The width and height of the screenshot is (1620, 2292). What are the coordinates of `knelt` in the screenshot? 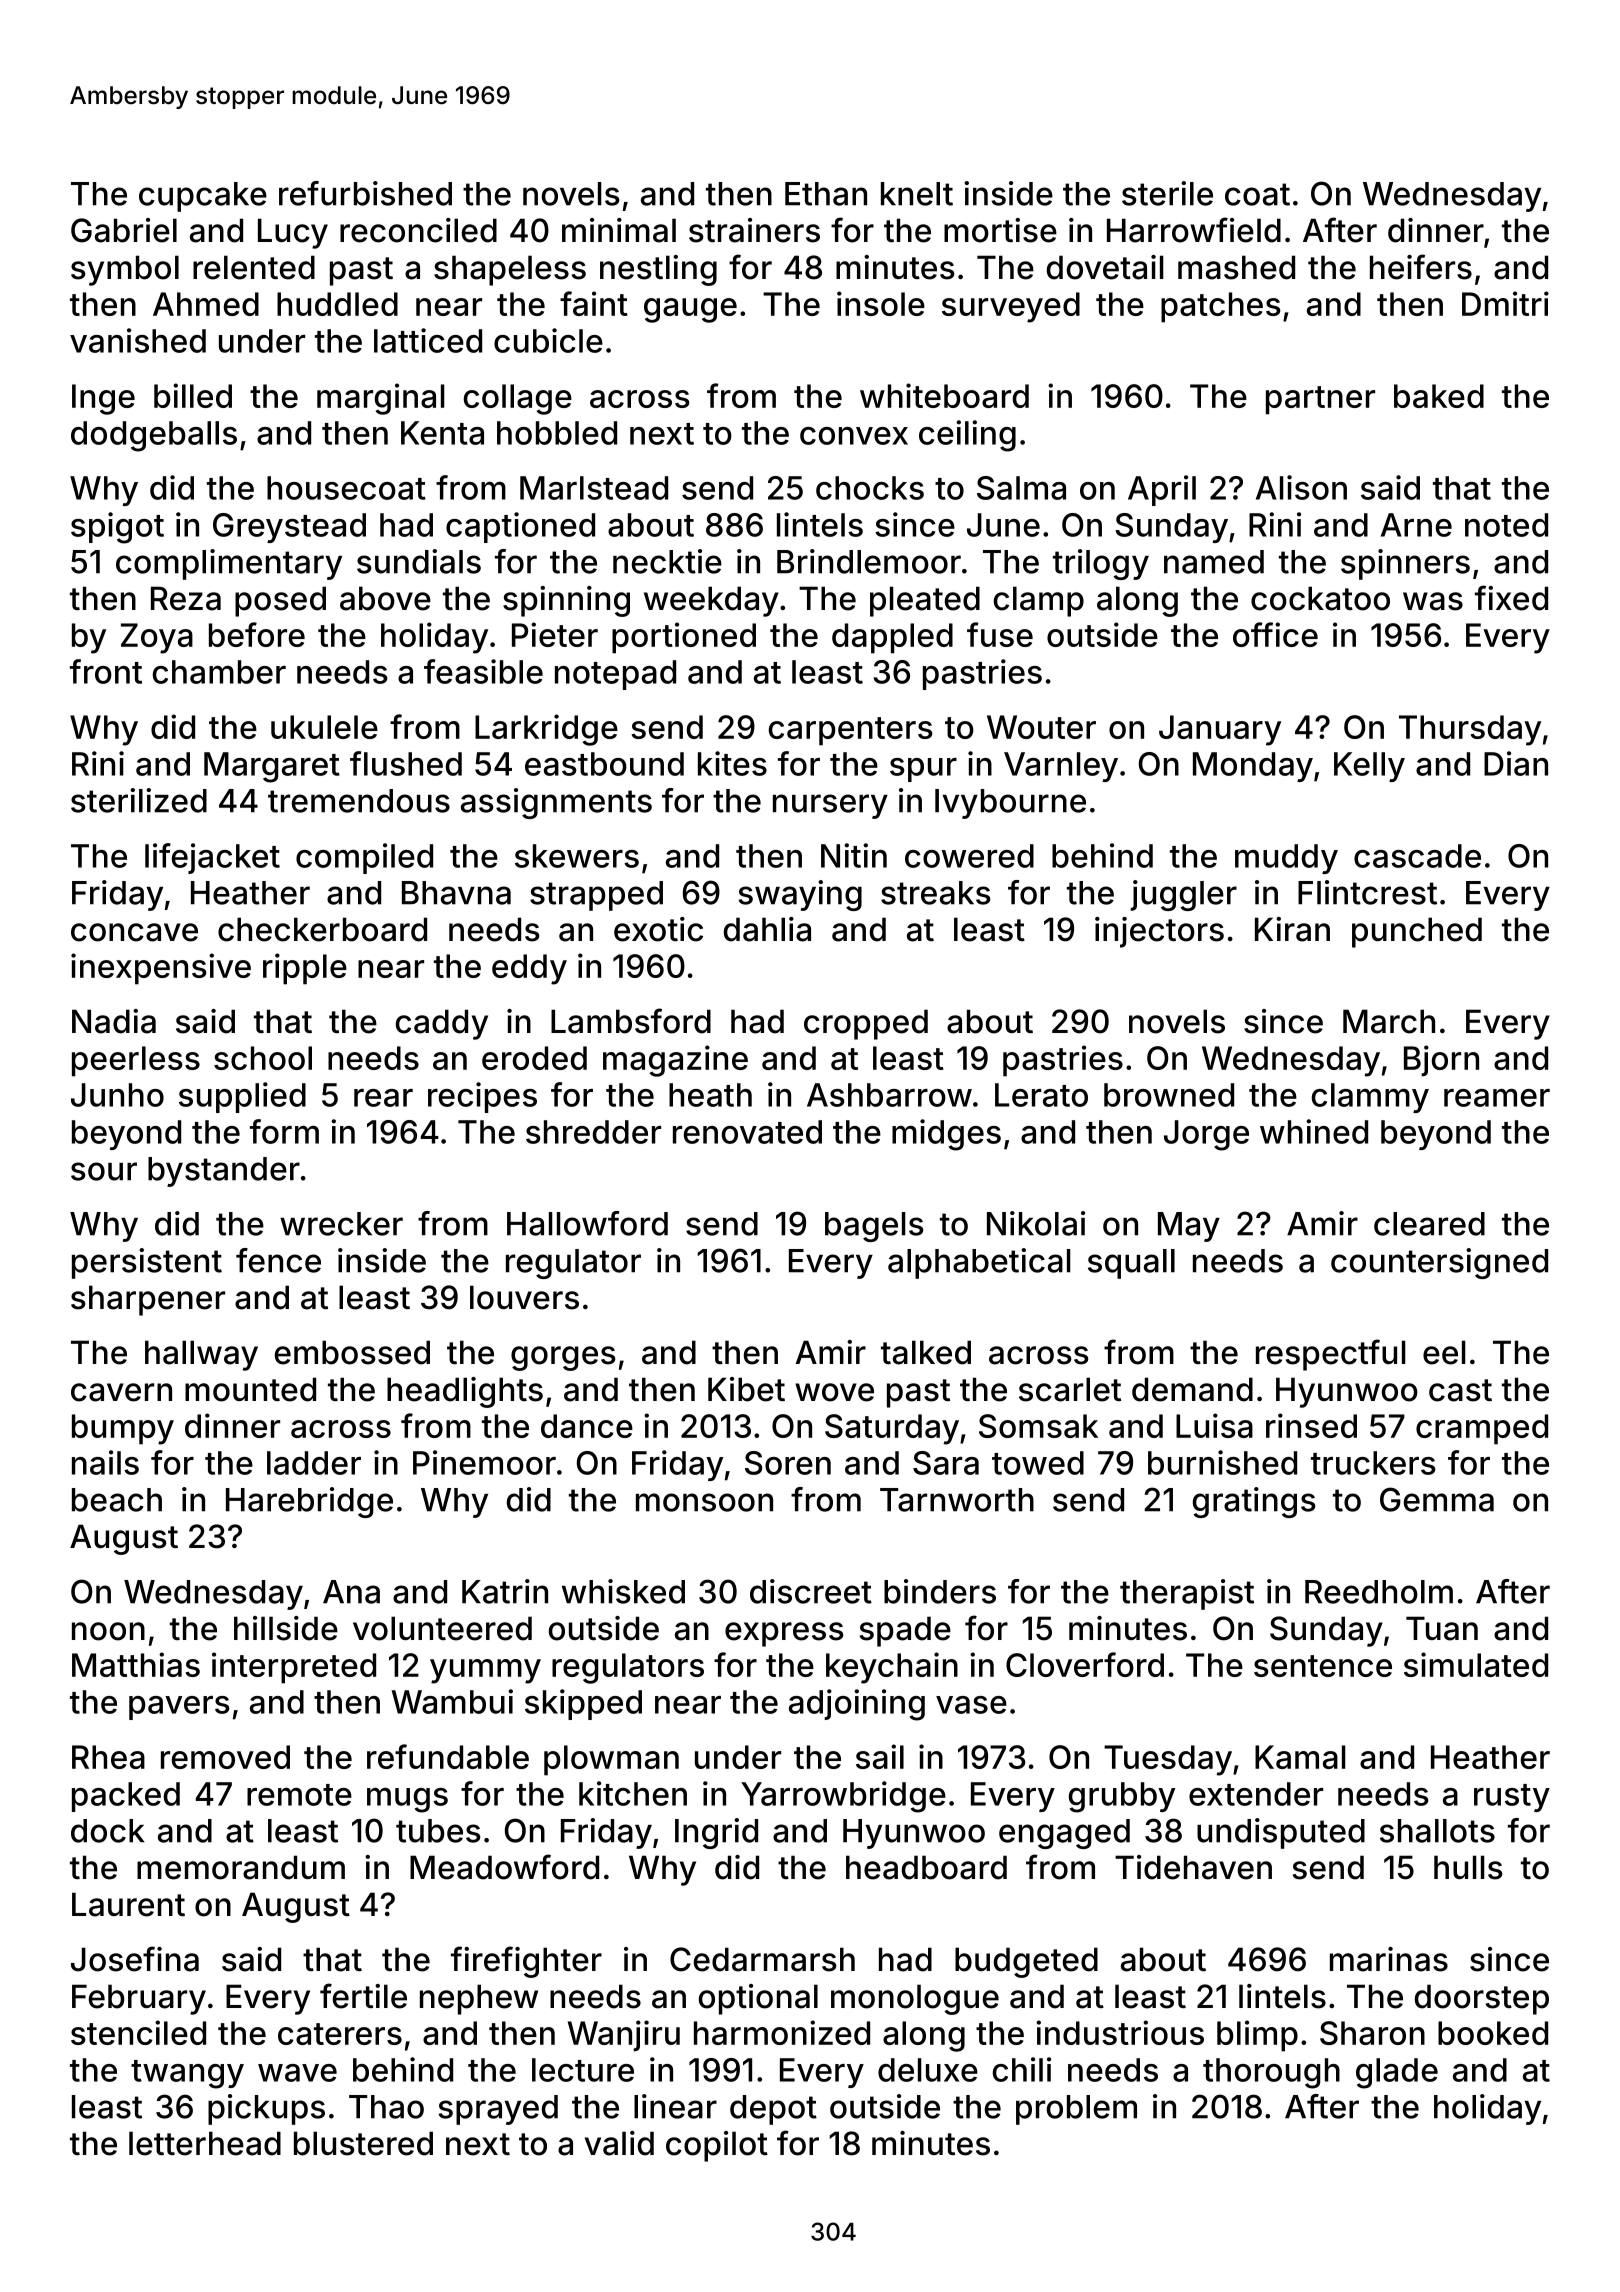 It's located at (917, 194).
